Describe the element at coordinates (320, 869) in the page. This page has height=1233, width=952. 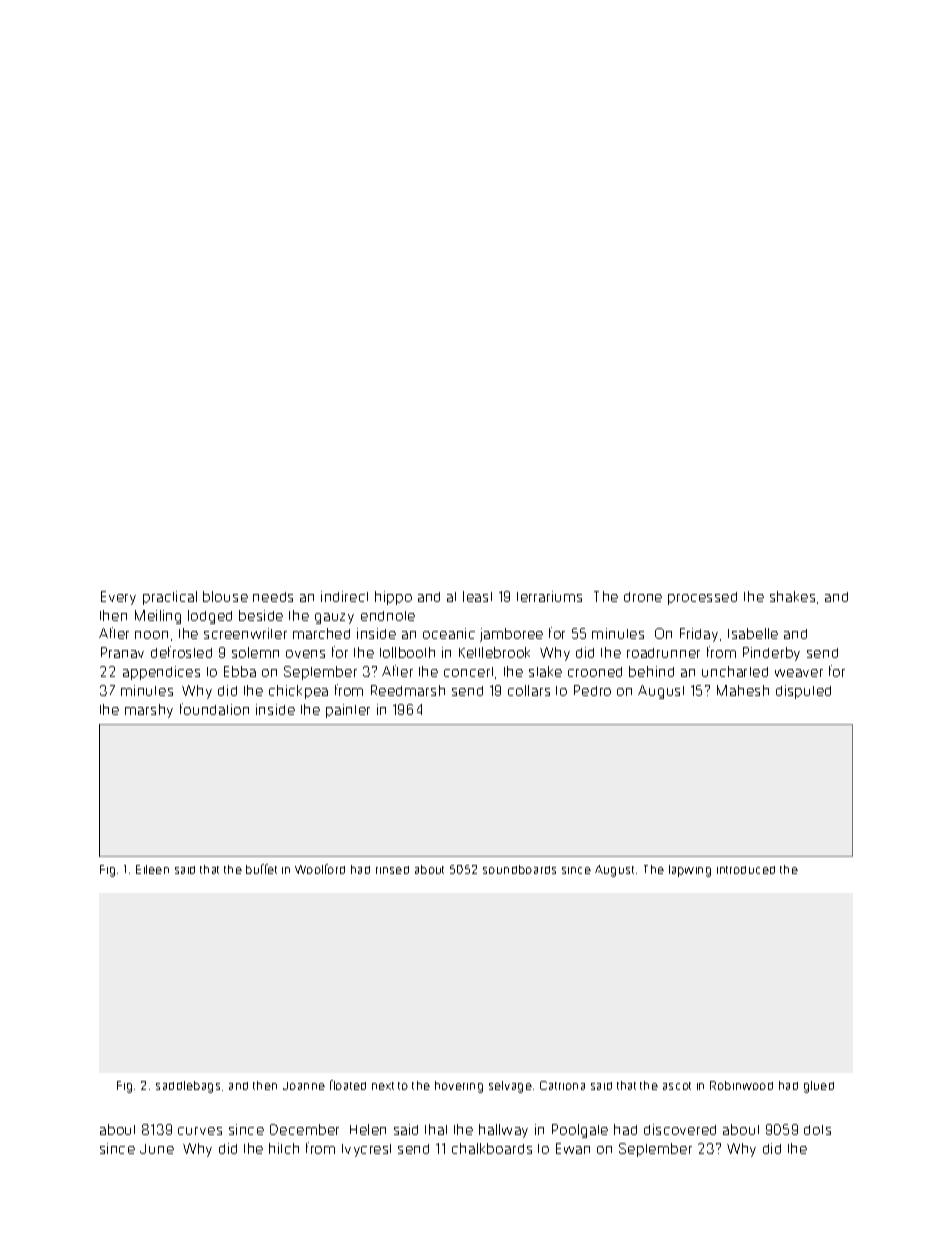
I see `Woolford` at that location.
